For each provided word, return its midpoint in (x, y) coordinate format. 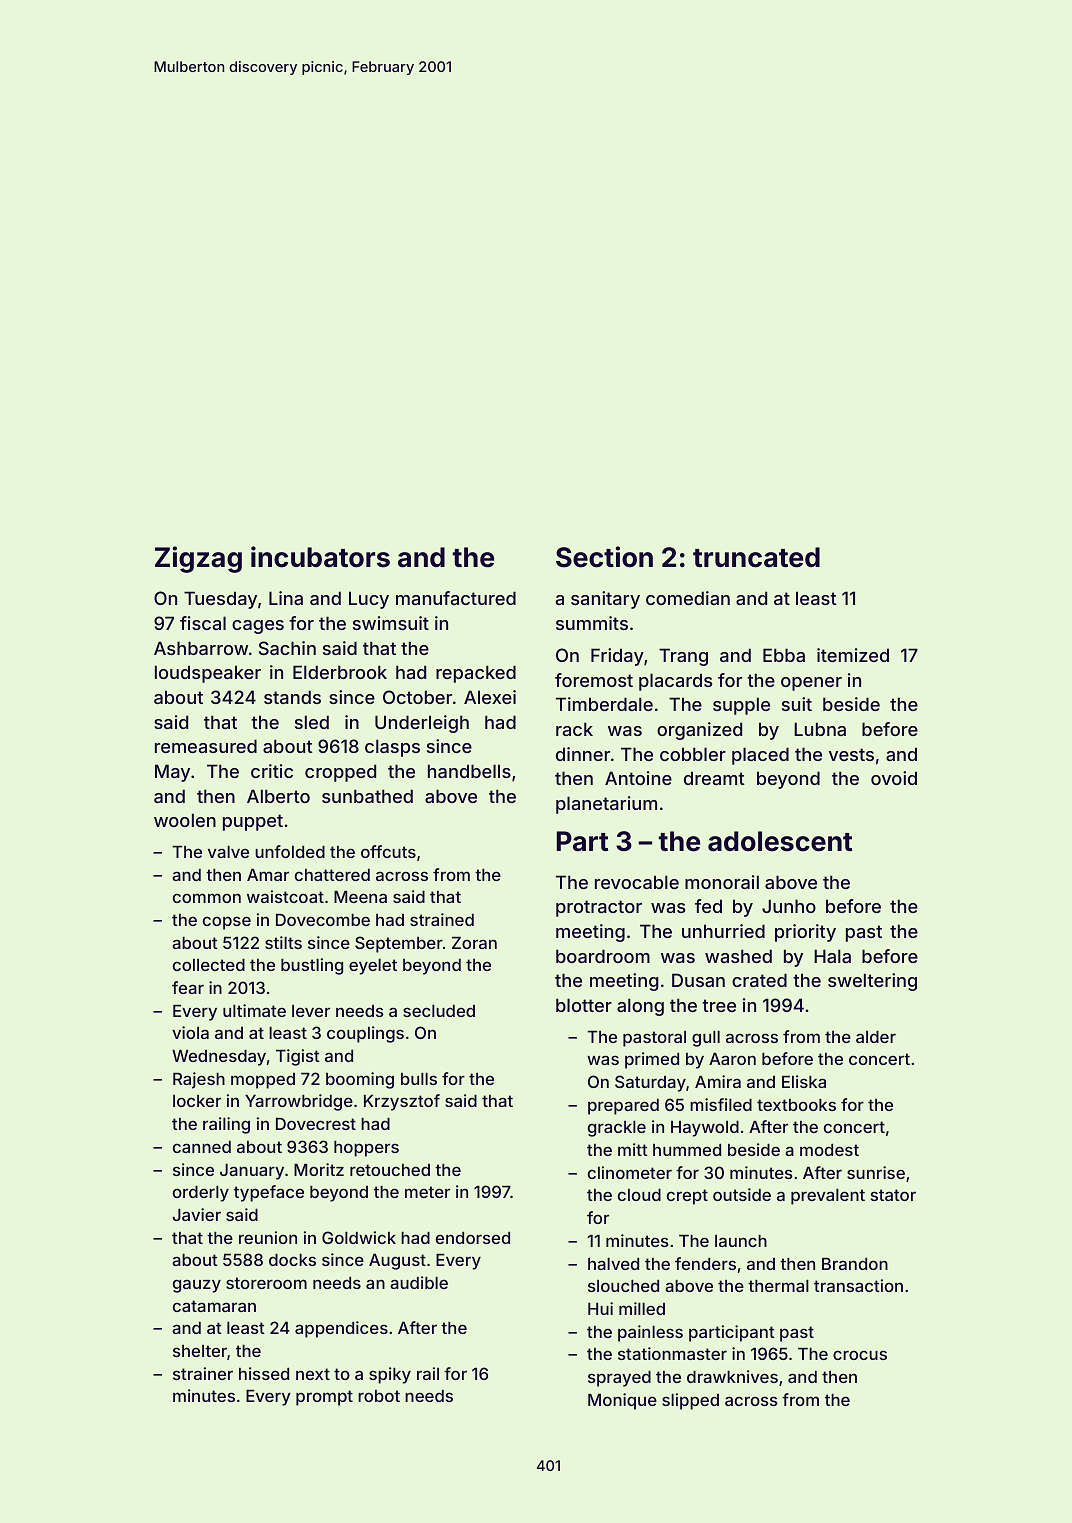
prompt (324, 1398)
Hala (832, 956)
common (207, 898)
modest (829, 1150)
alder (876, 1037)
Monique (622, 1401)
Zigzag (198, 559)
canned (202, 1147)
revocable (637, 882)
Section (604, 557)
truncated (756, 557)
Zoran (474, 943)
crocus (860, 1355)
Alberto (278, 796)
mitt (633, 1149)
